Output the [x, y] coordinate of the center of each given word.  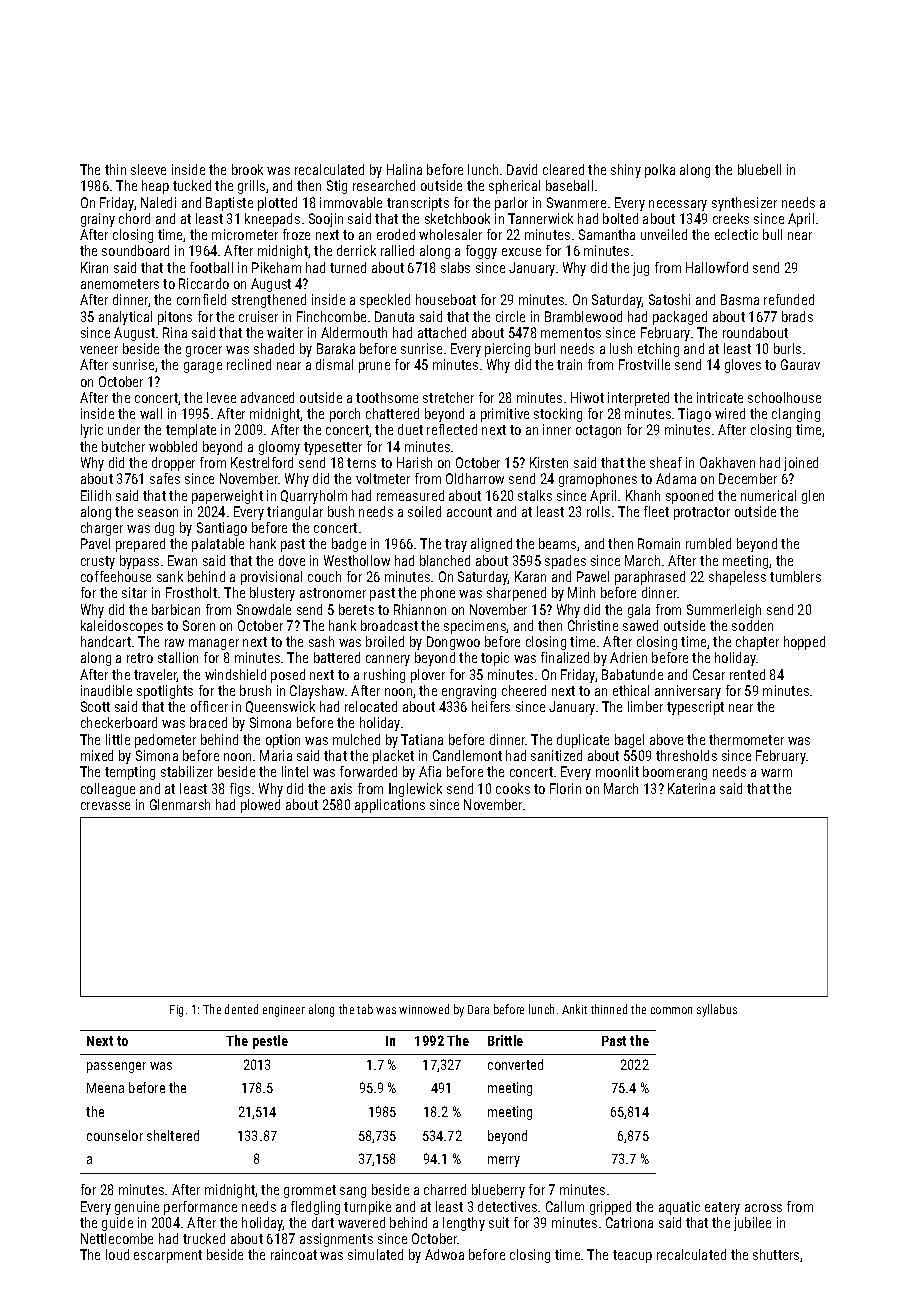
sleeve [148, 169]
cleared [563, 169]
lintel [295, 771]
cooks [513, 788]
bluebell [759, 169]
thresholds [686, 755]
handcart [106, 641]
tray [456, 545]
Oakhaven [727, 462]
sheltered [173, 1135]
